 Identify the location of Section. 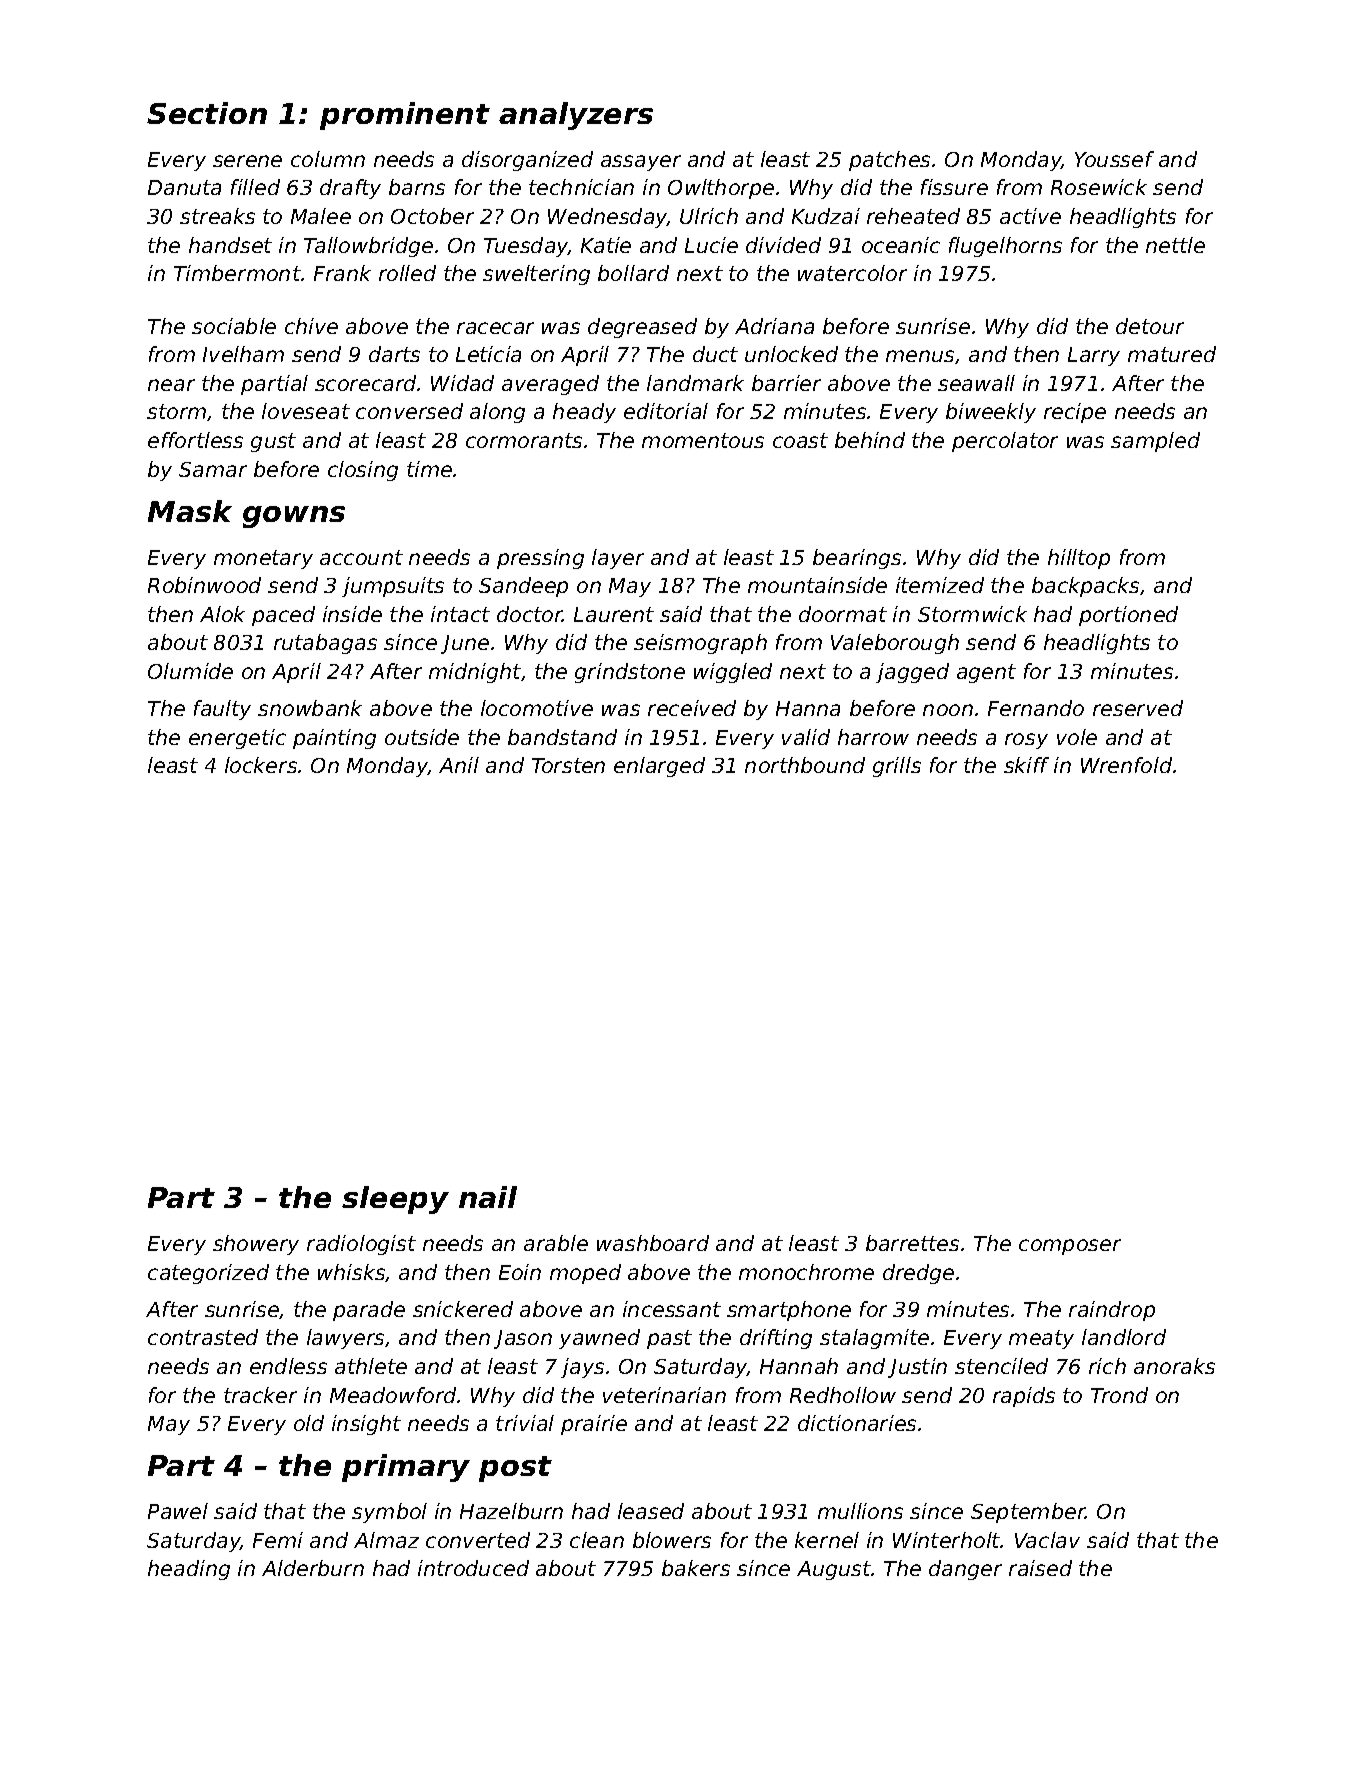
(207, 113).
